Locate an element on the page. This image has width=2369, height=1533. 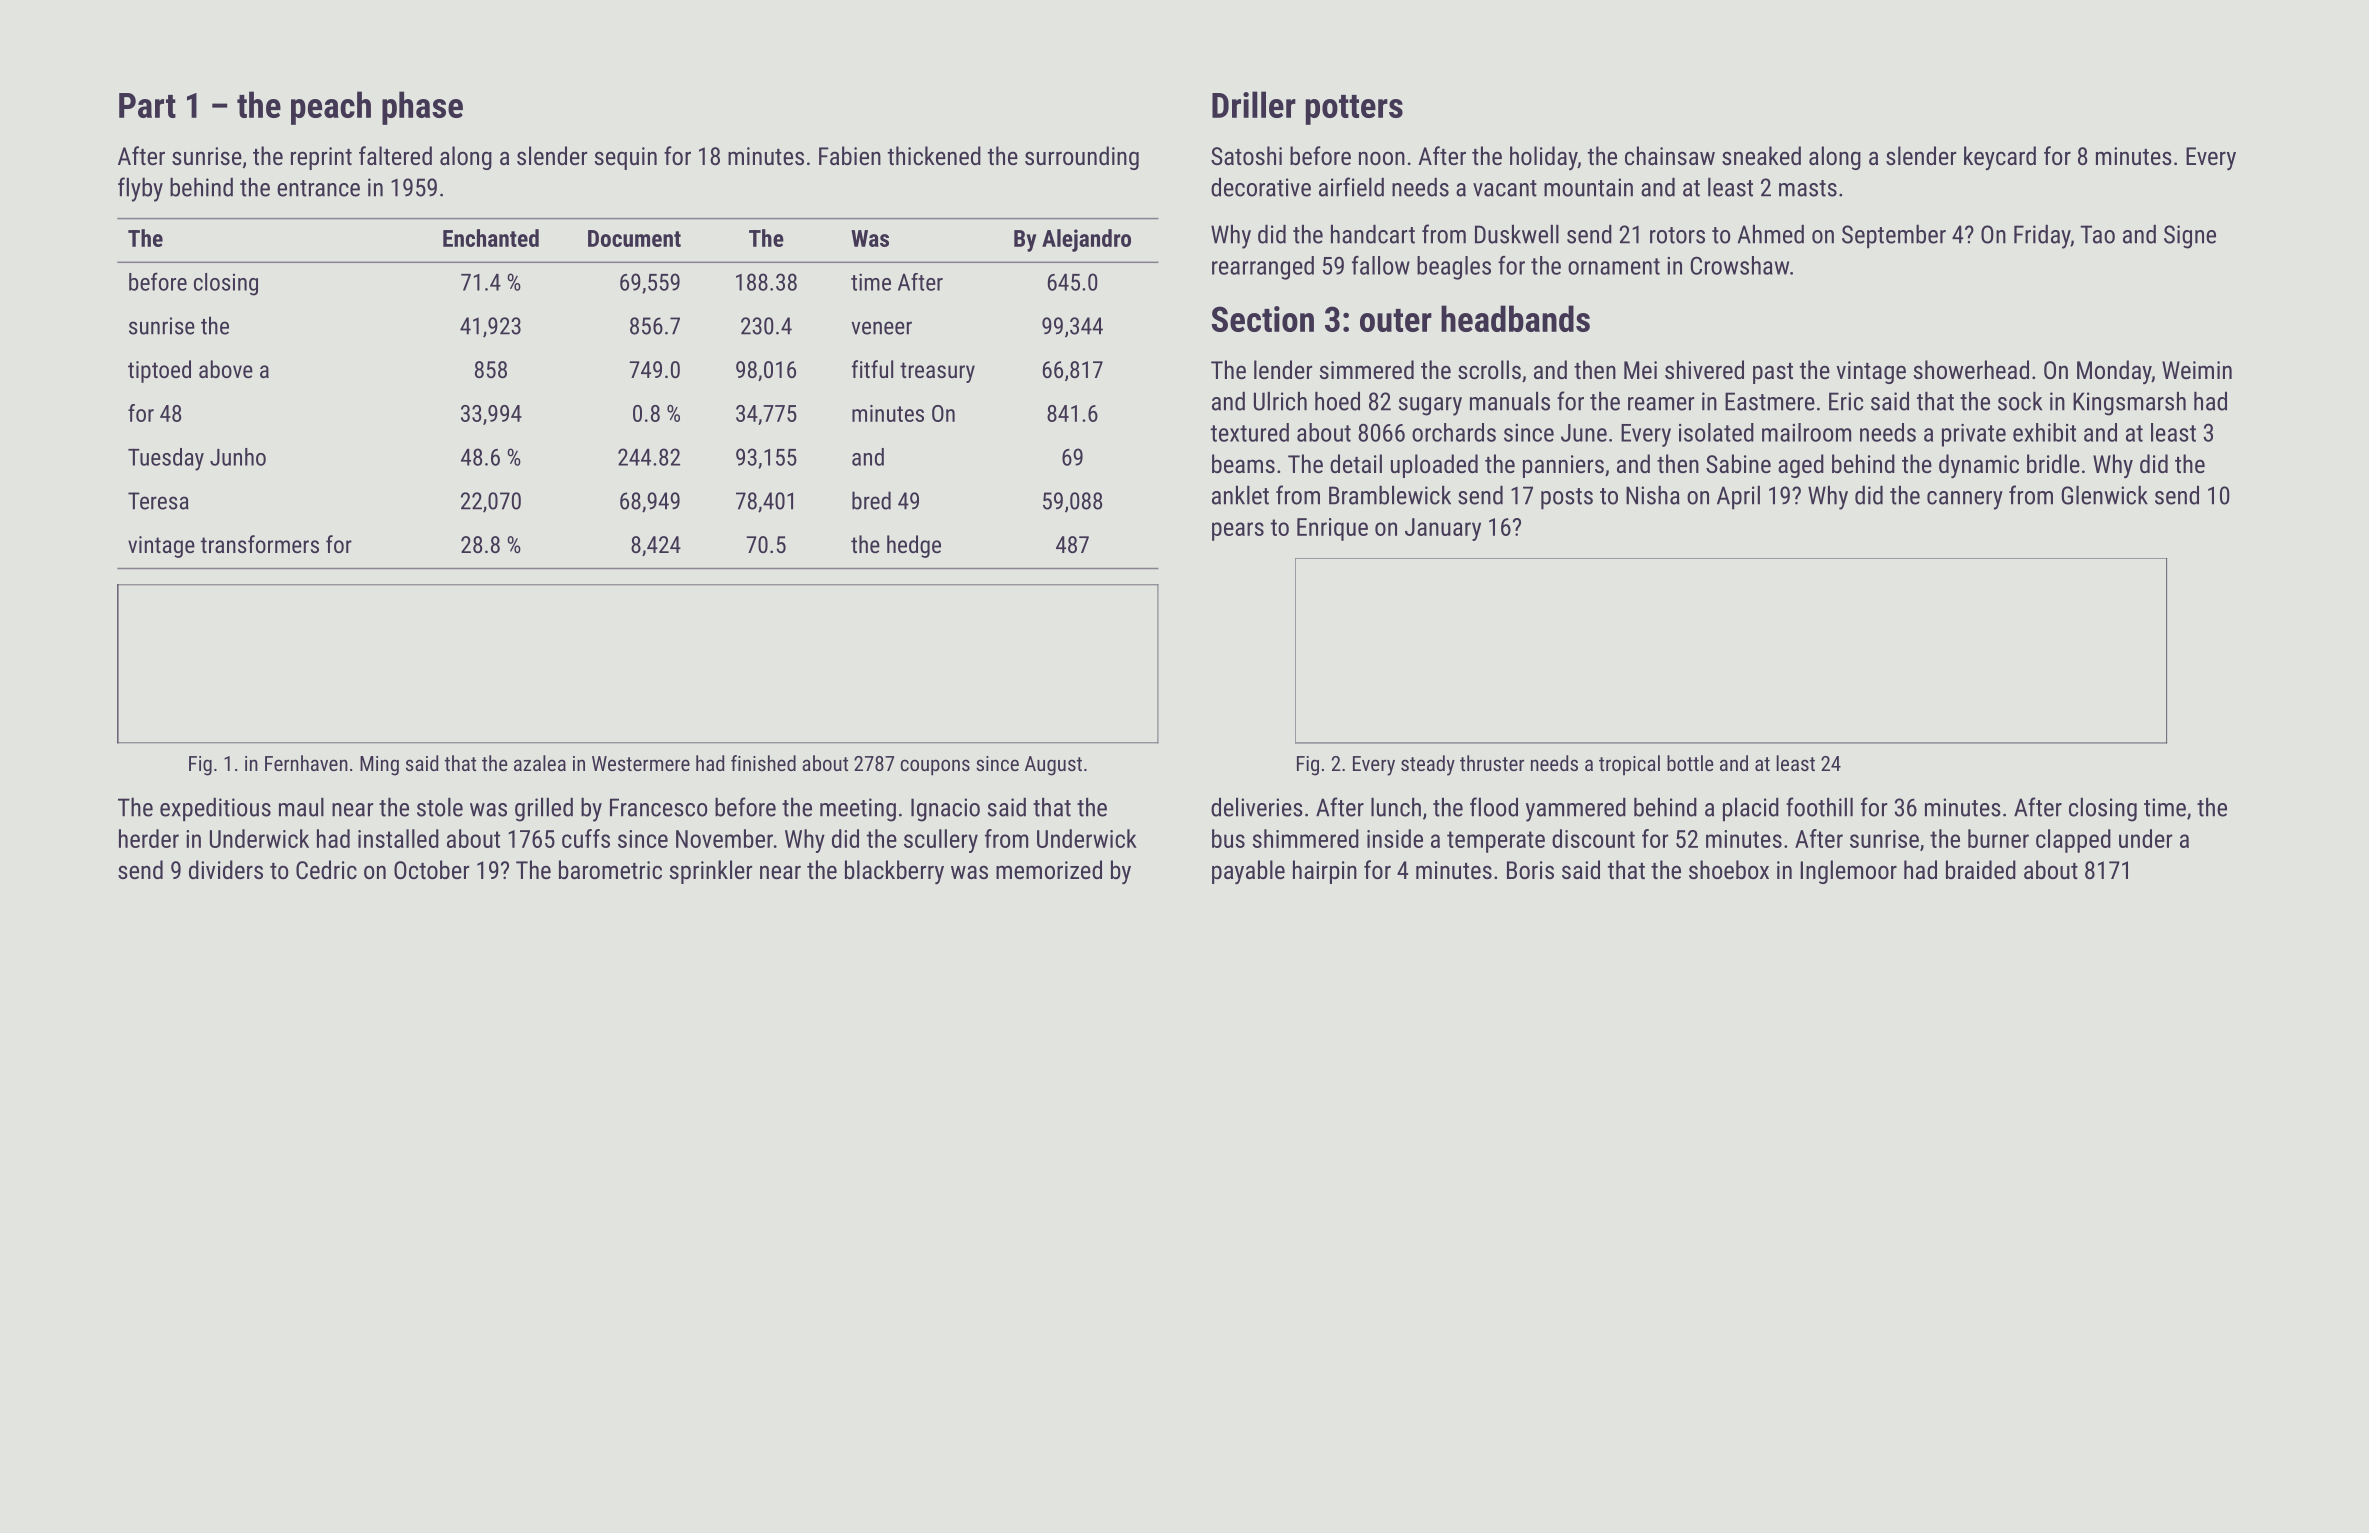
phase is located at coordinates (422, 108).
